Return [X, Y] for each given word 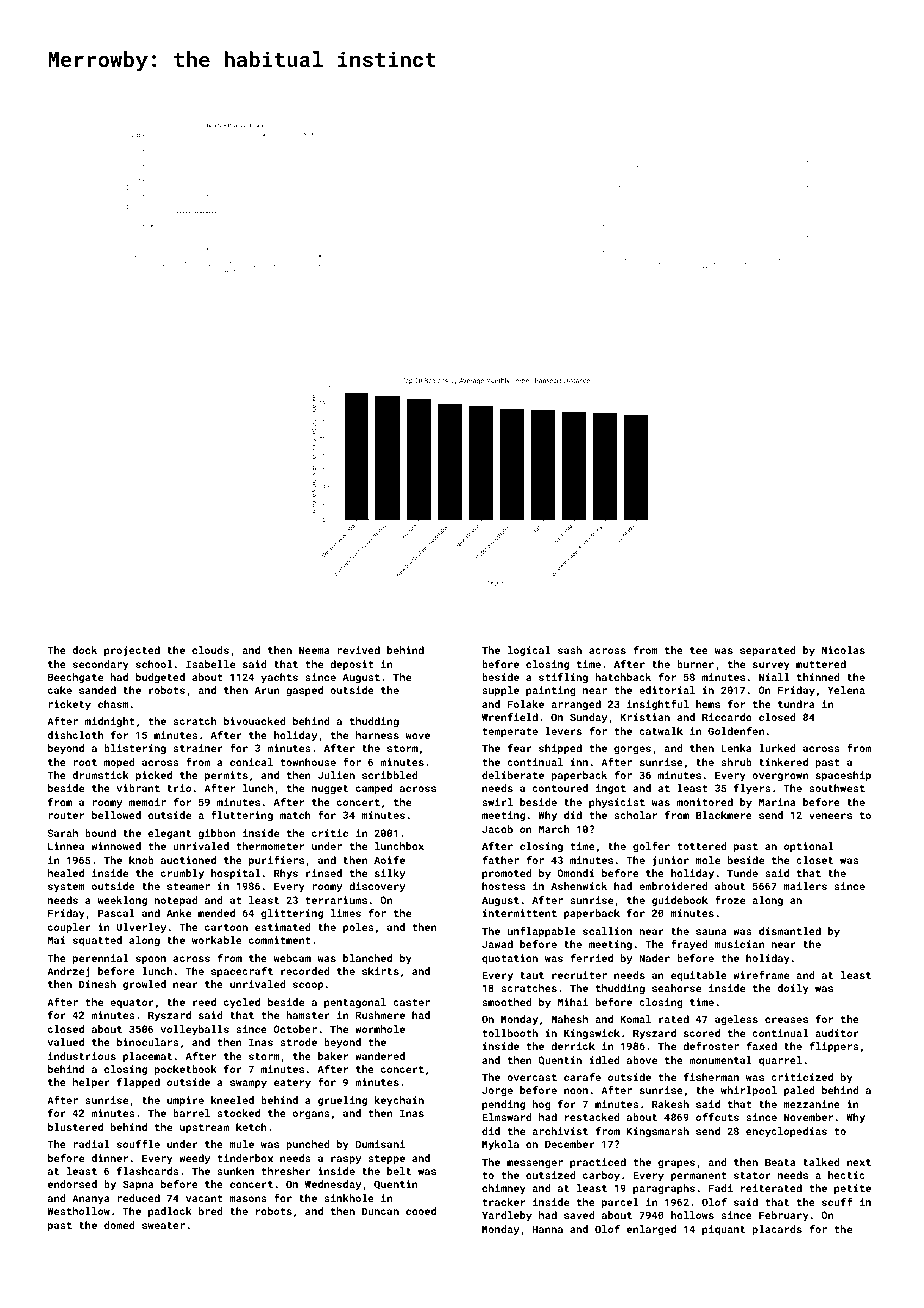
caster [411, 1002]
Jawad [497, 944]
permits [226, 776]
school [154, 664]
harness [377, 735]
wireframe [761, 975]
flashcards [148, 1171]
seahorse [676, 988]
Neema [314, 650]
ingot [611, 789]
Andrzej [68, 972]
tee [699, 650]
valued [66, 1042]
